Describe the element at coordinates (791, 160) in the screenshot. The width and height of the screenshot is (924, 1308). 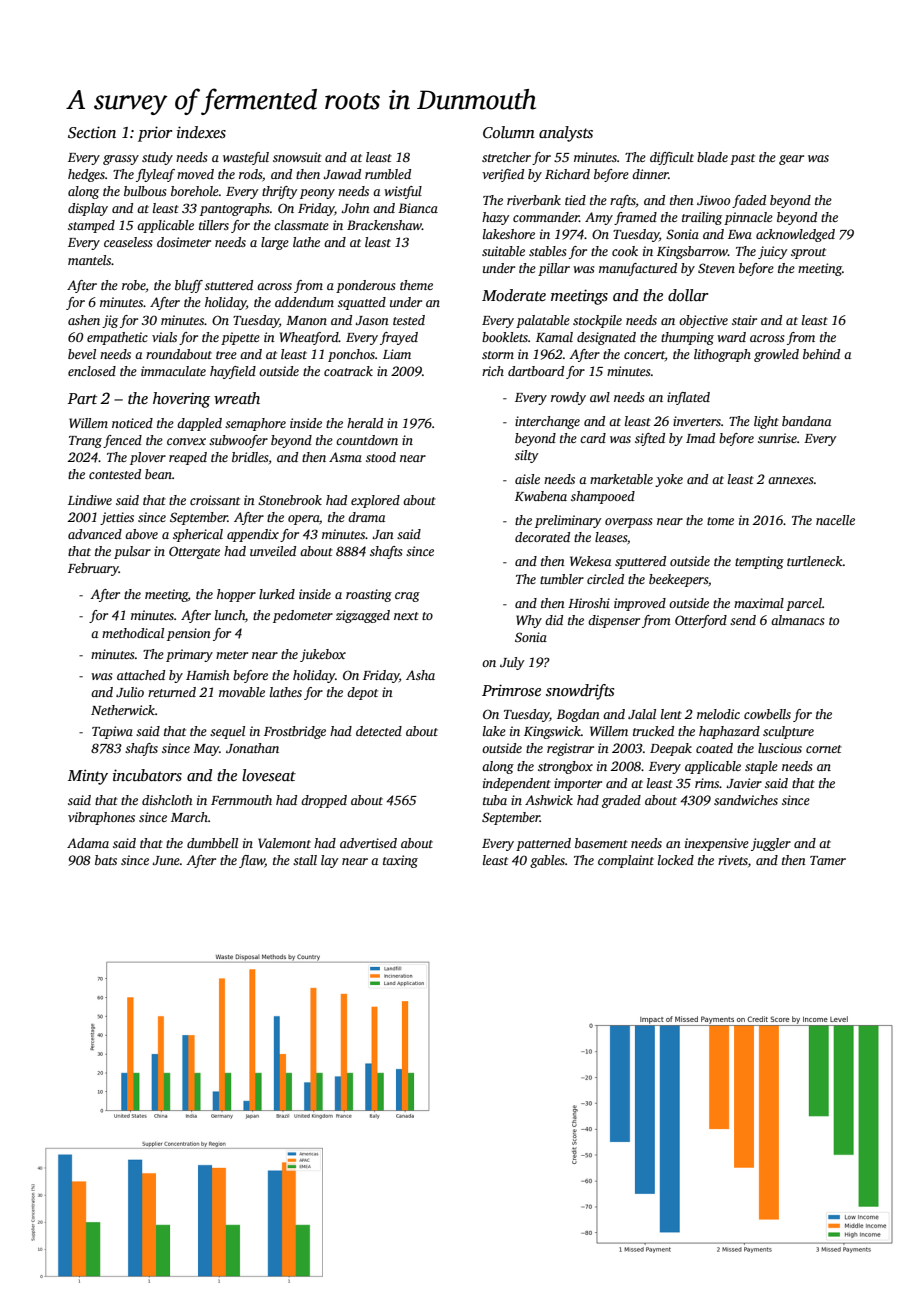
I see `gear` at that location.
